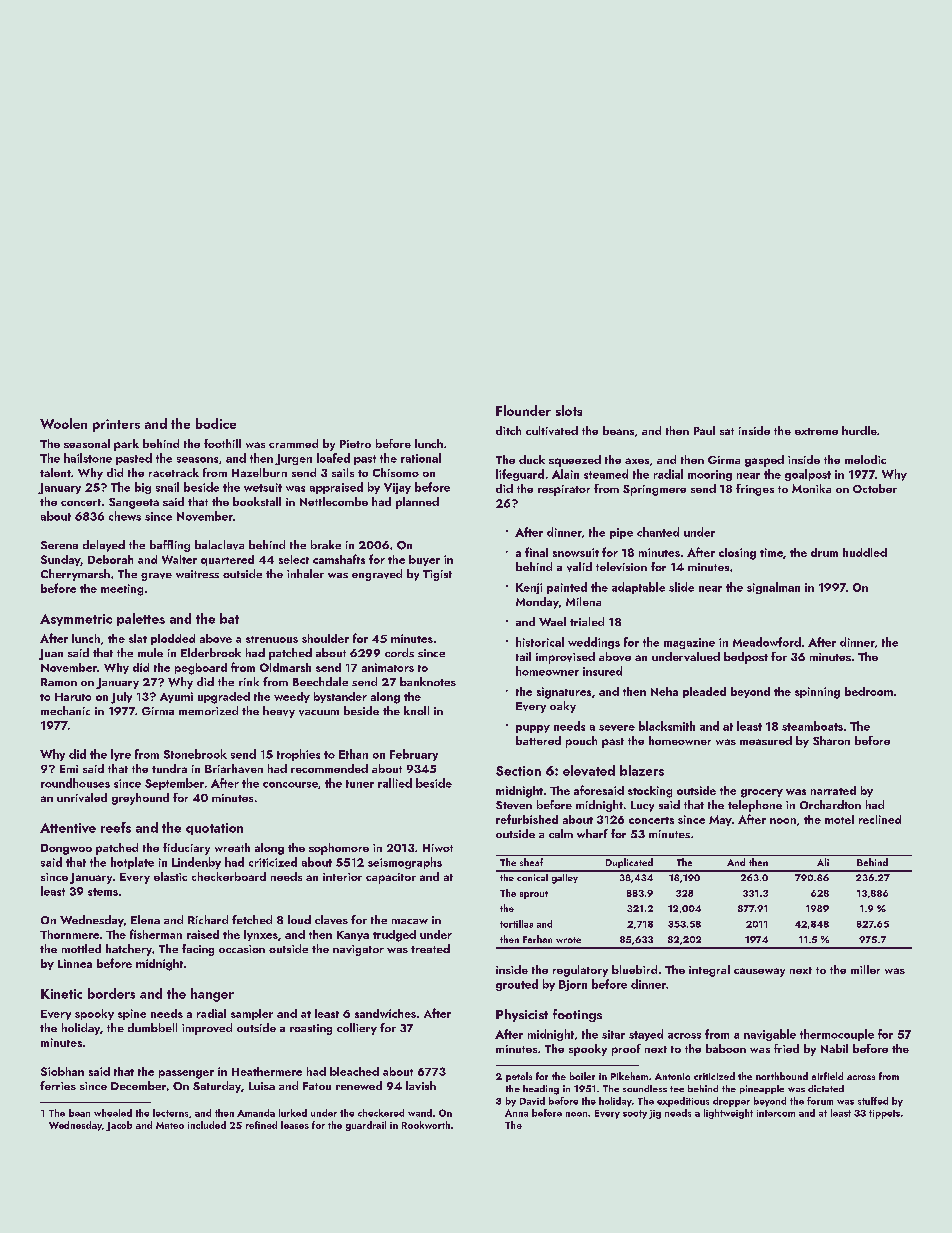  Describe the element at coordinates (569, 410) in the image. I see `slots` at that location.
